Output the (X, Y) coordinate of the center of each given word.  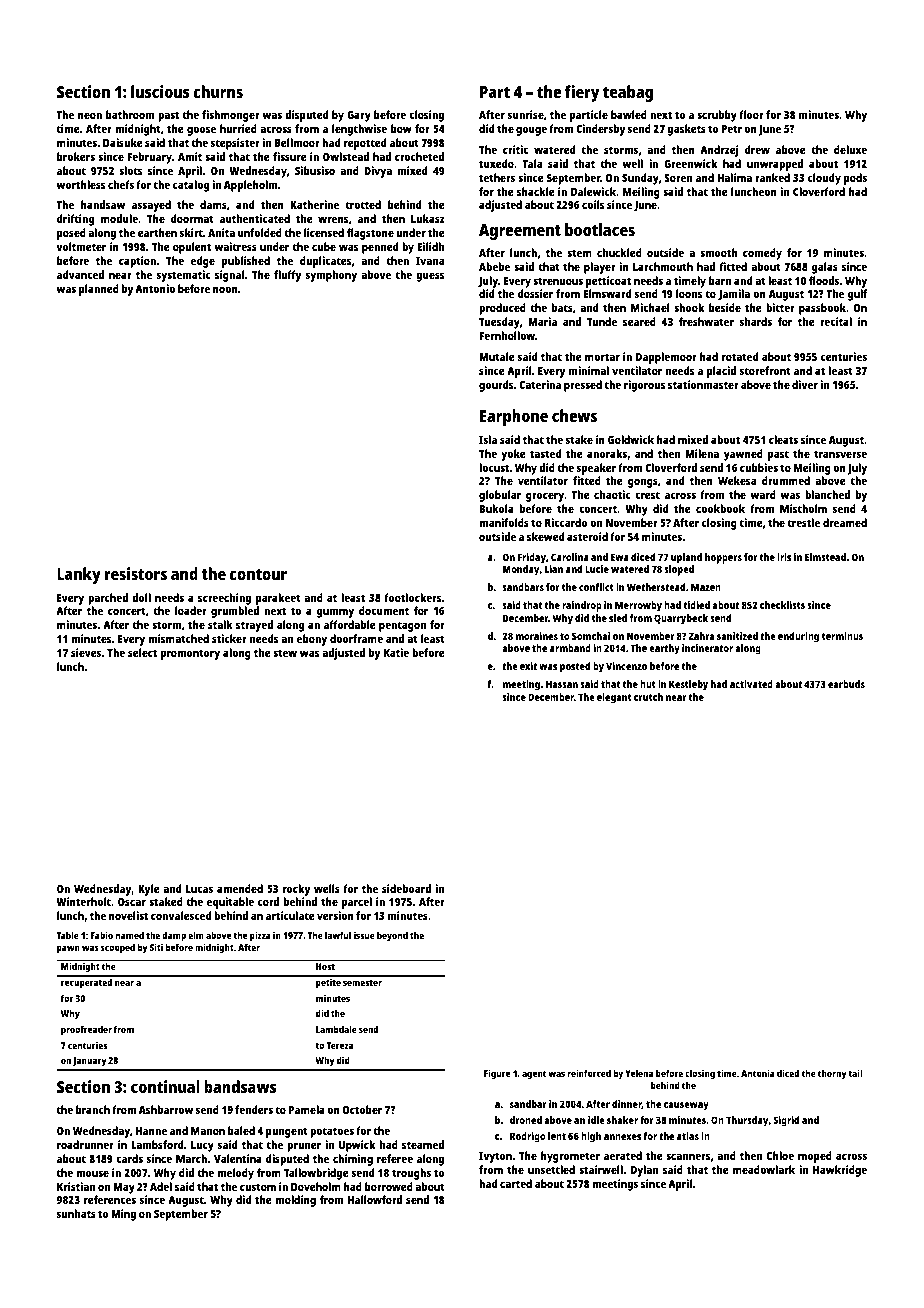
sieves (86, 652)
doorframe (356, 638)
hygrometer (570, 1157)
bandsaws (240, 1086)
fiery (582, 93)
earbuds (846, 684)
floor (751, 114)
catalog (191, 186)
